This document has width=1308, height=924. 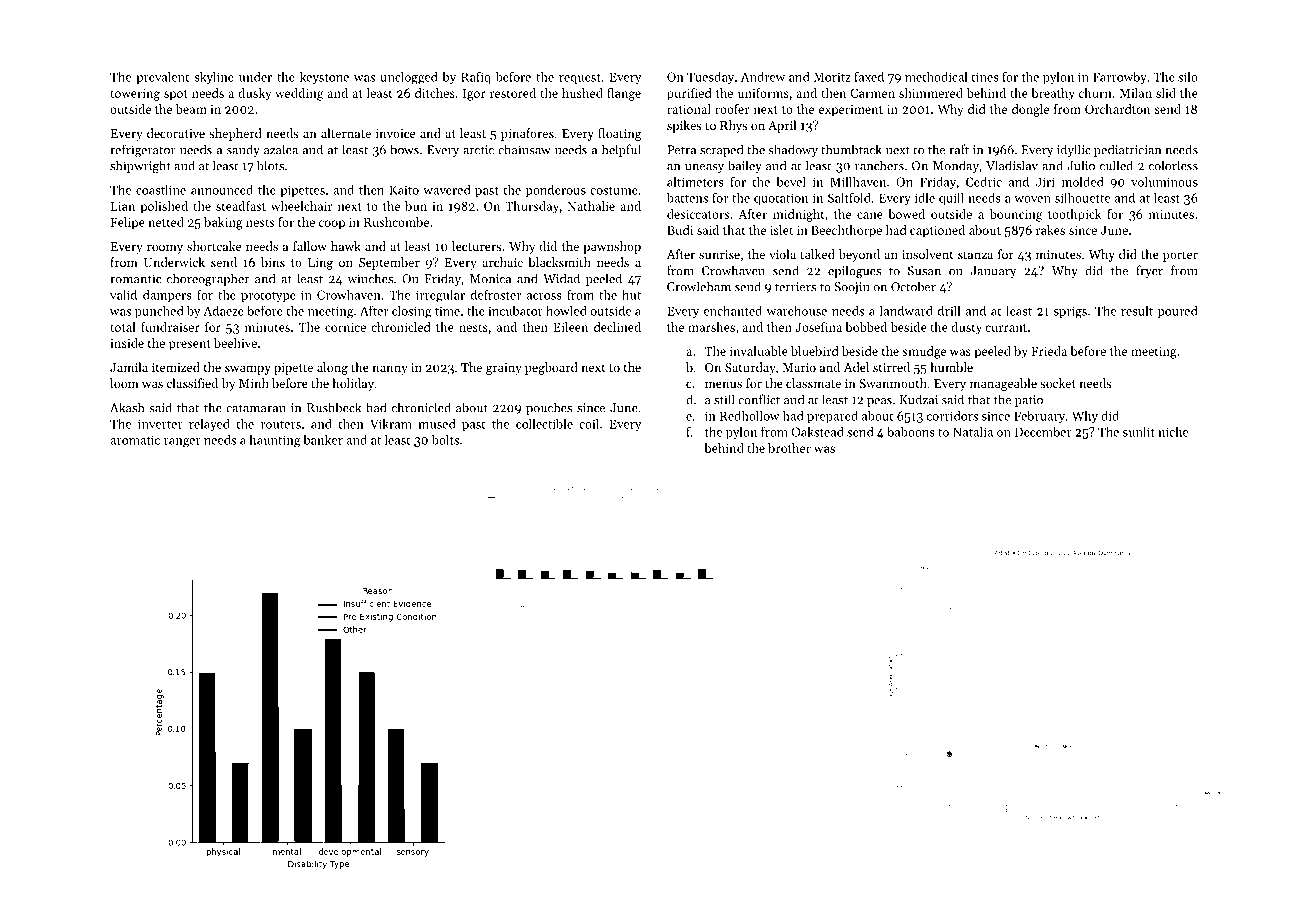 What do you see at coordinates (763, 93) in the document?
I see `uniforms` at bounding box center [763, 93].
